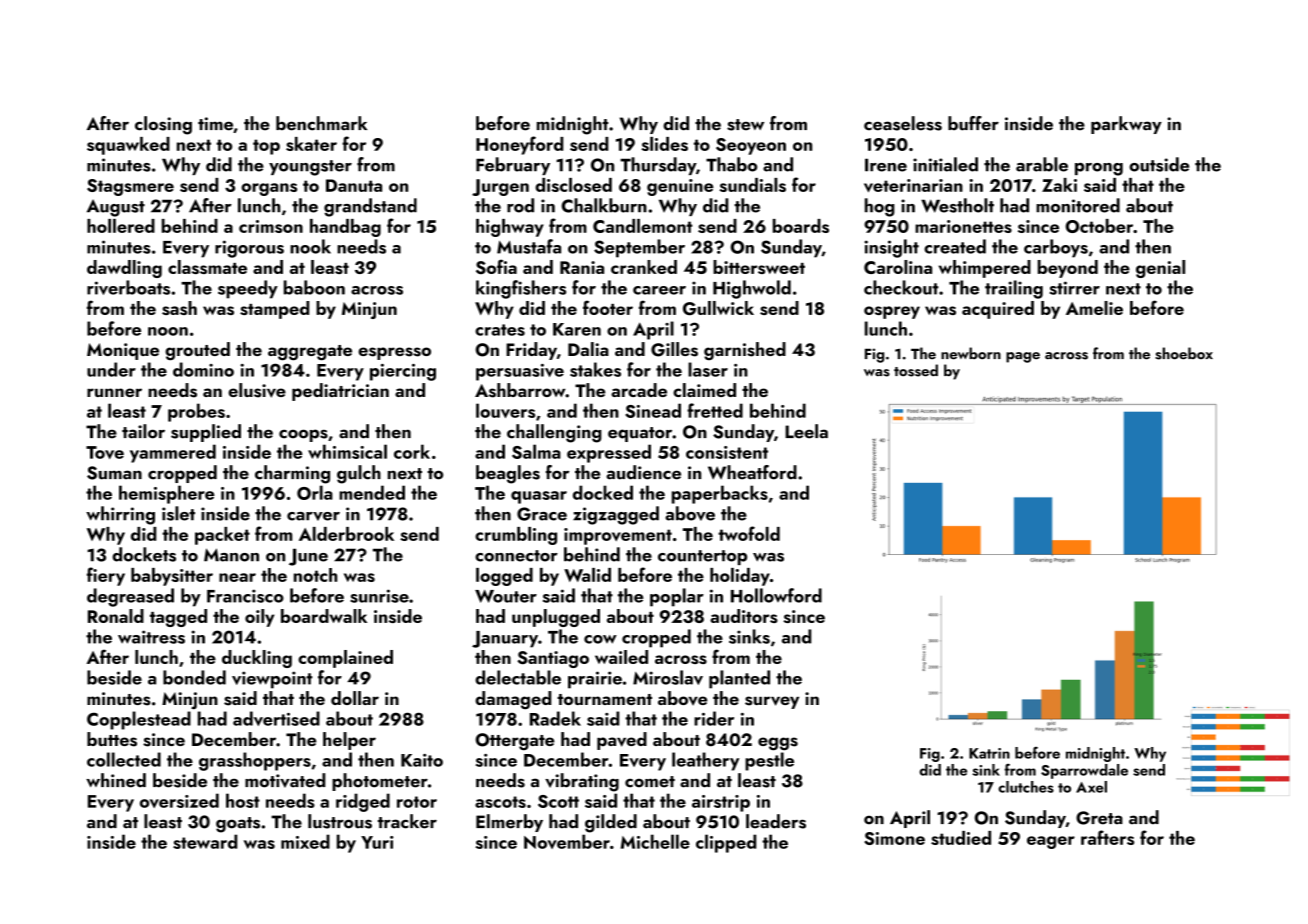 Image resolution: width=1308 pixels, height=924 pixels. What do you see at coordinates (643, 472) in the document?
I see `audience` at bounding box center [643, 472].
